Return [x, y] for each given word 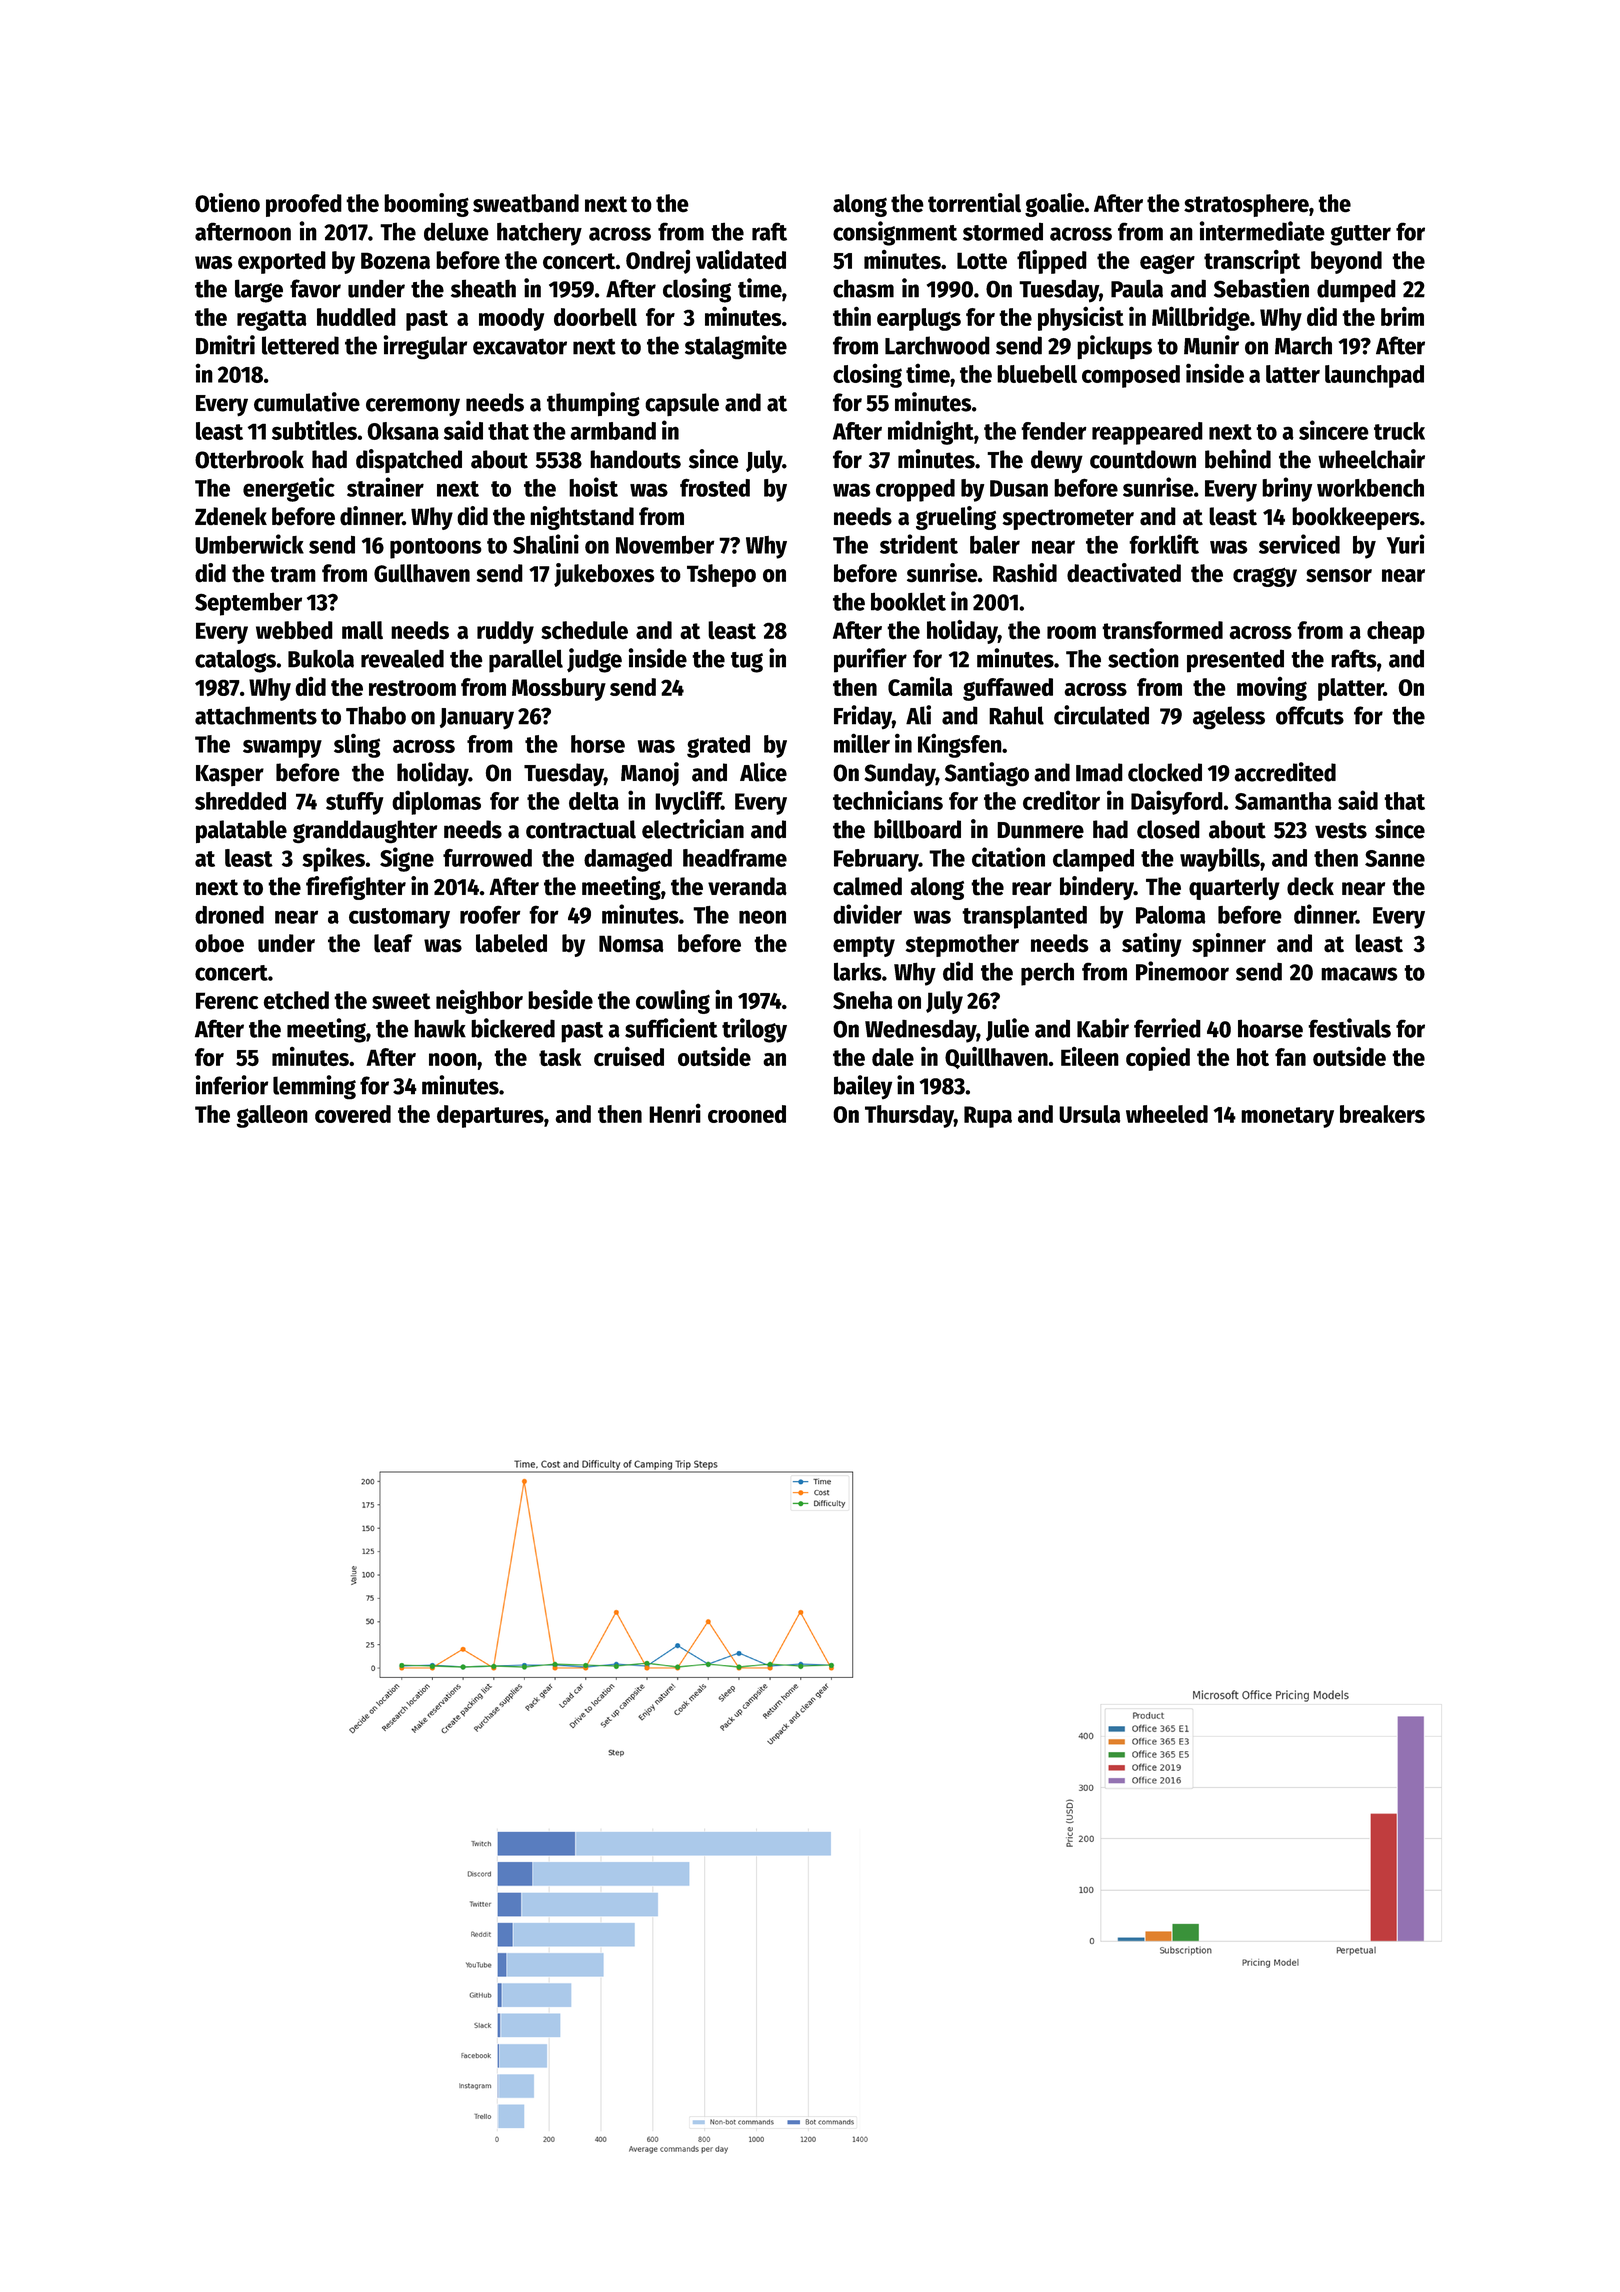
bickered [513, 1028]
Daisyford [1177, 802]
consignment [895, 233]
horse [598, 744]
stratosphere [1246, 205]
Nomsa [631, 944]
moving [1272, 689]
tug [747, 662]
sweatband [526, 203]
